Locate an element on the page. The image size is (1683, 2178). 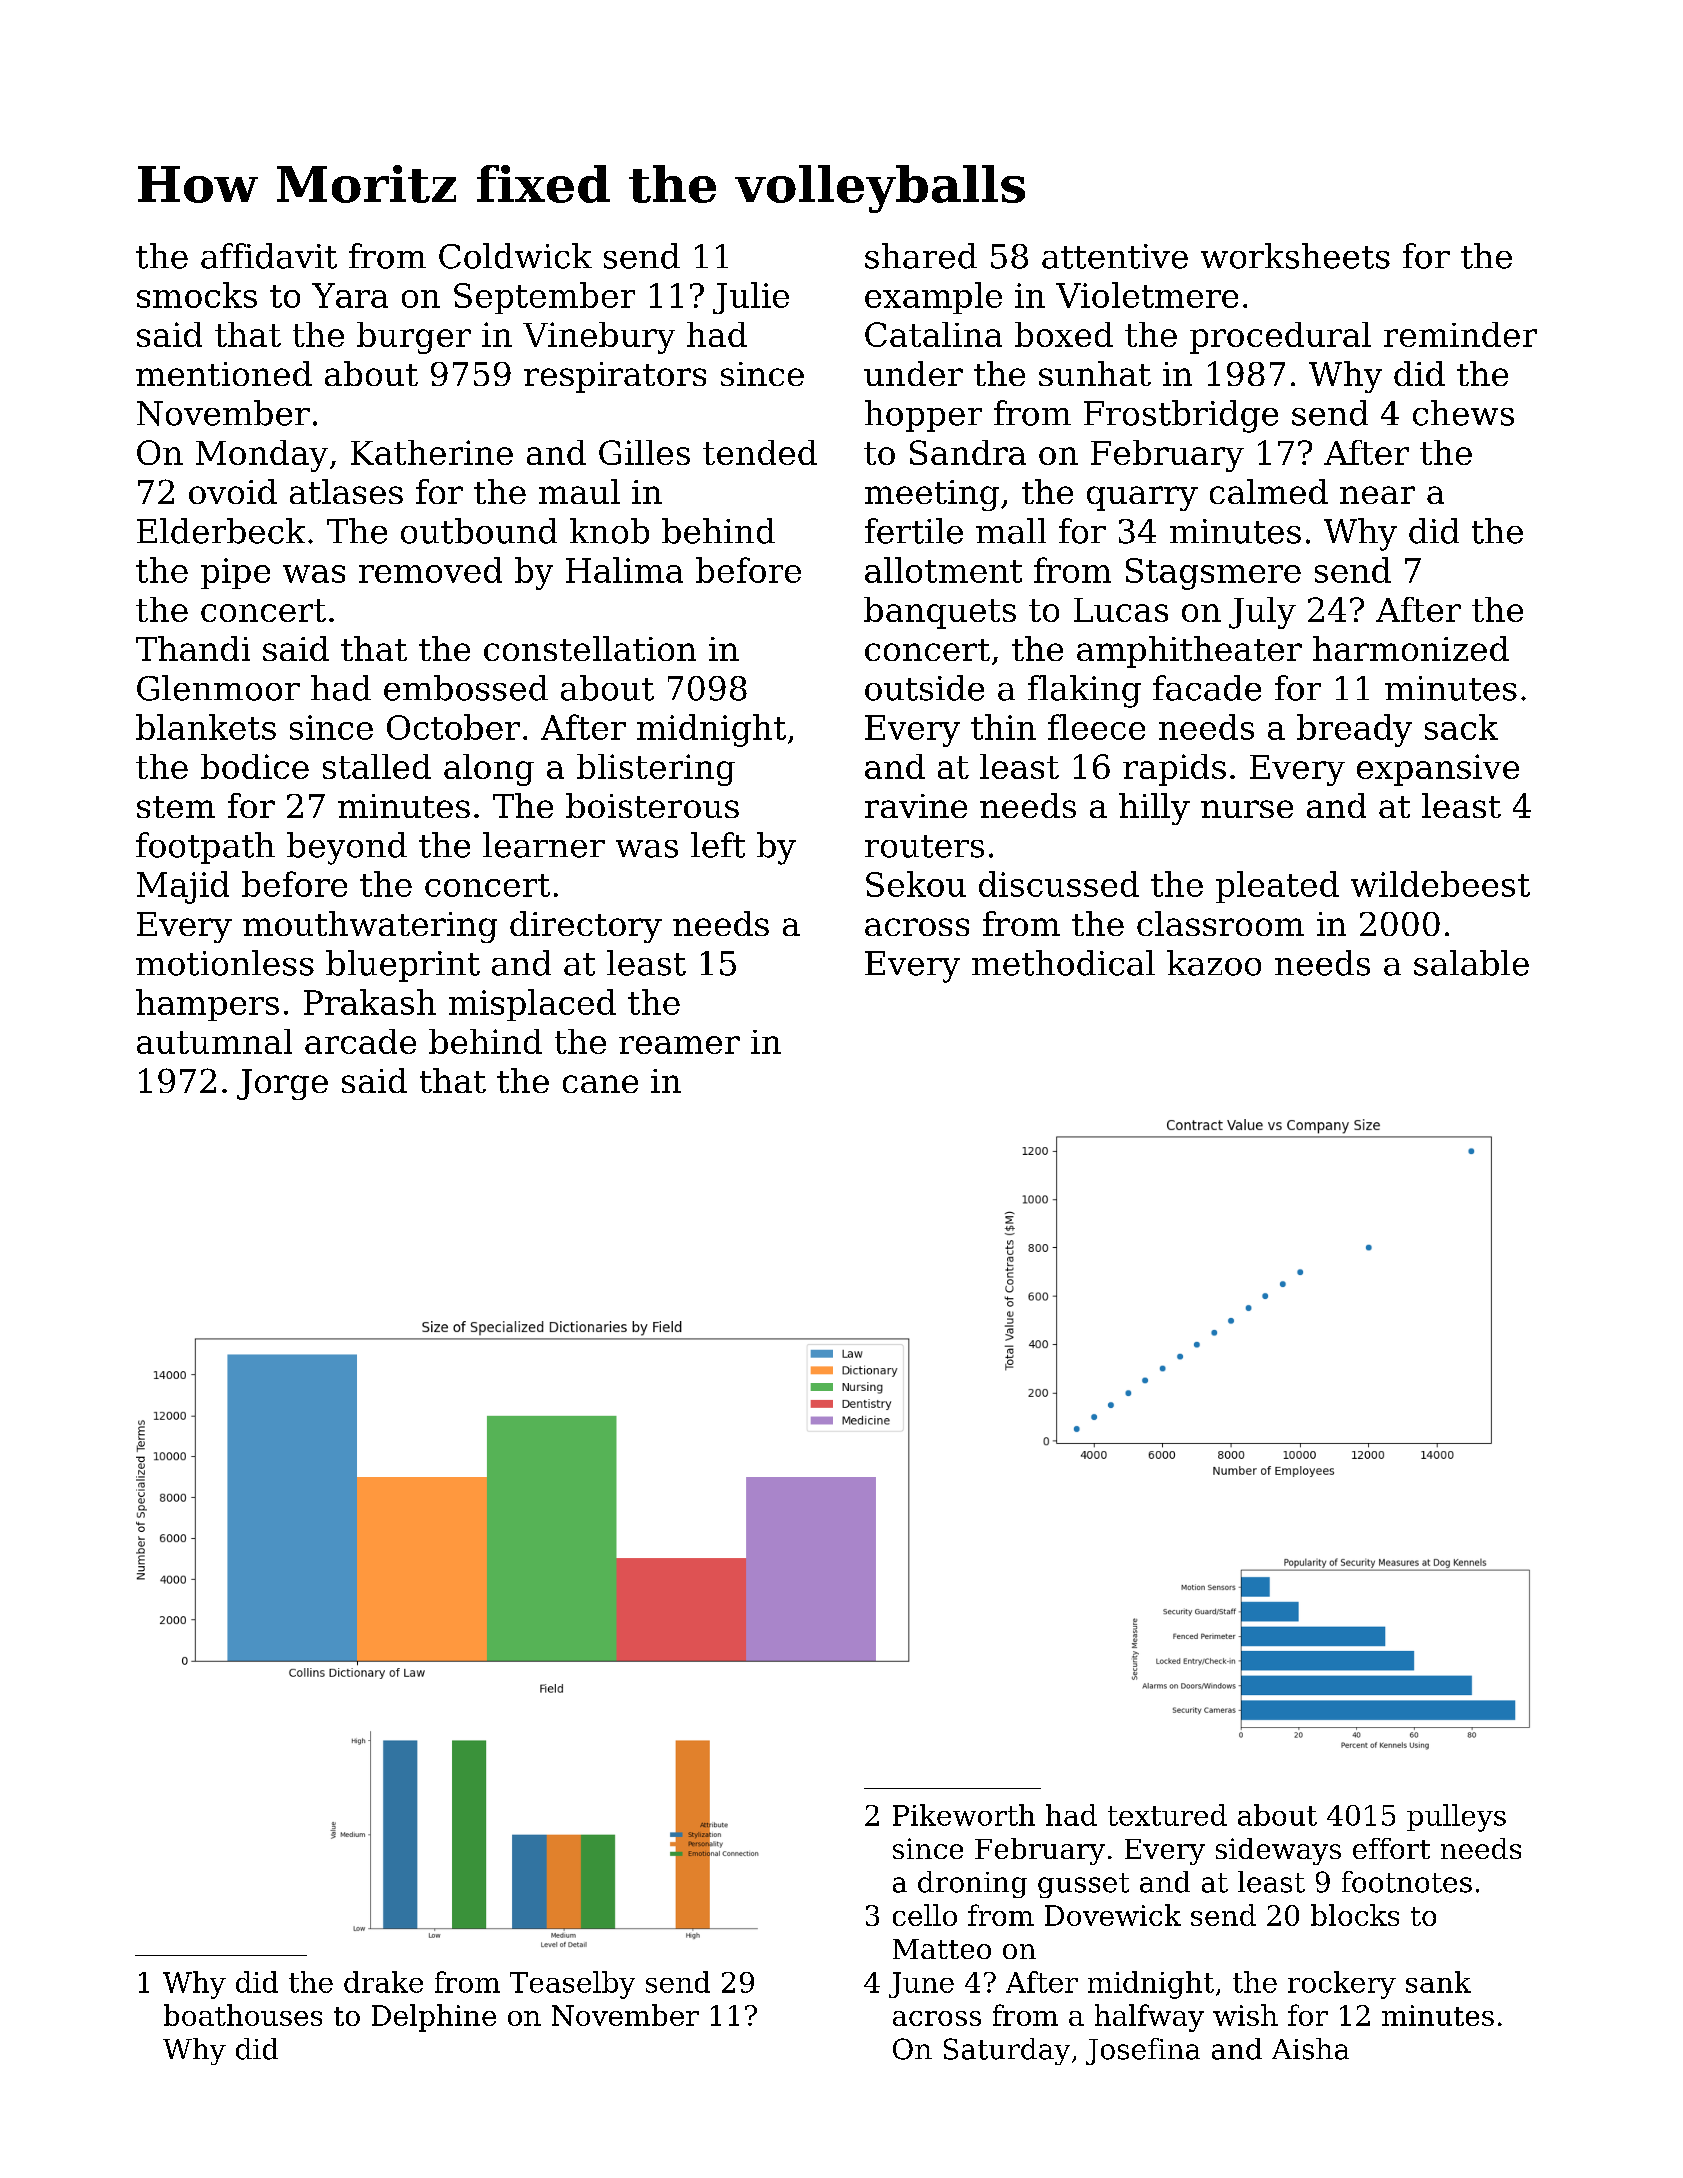
Halima is located at coordinates (624, 570).
